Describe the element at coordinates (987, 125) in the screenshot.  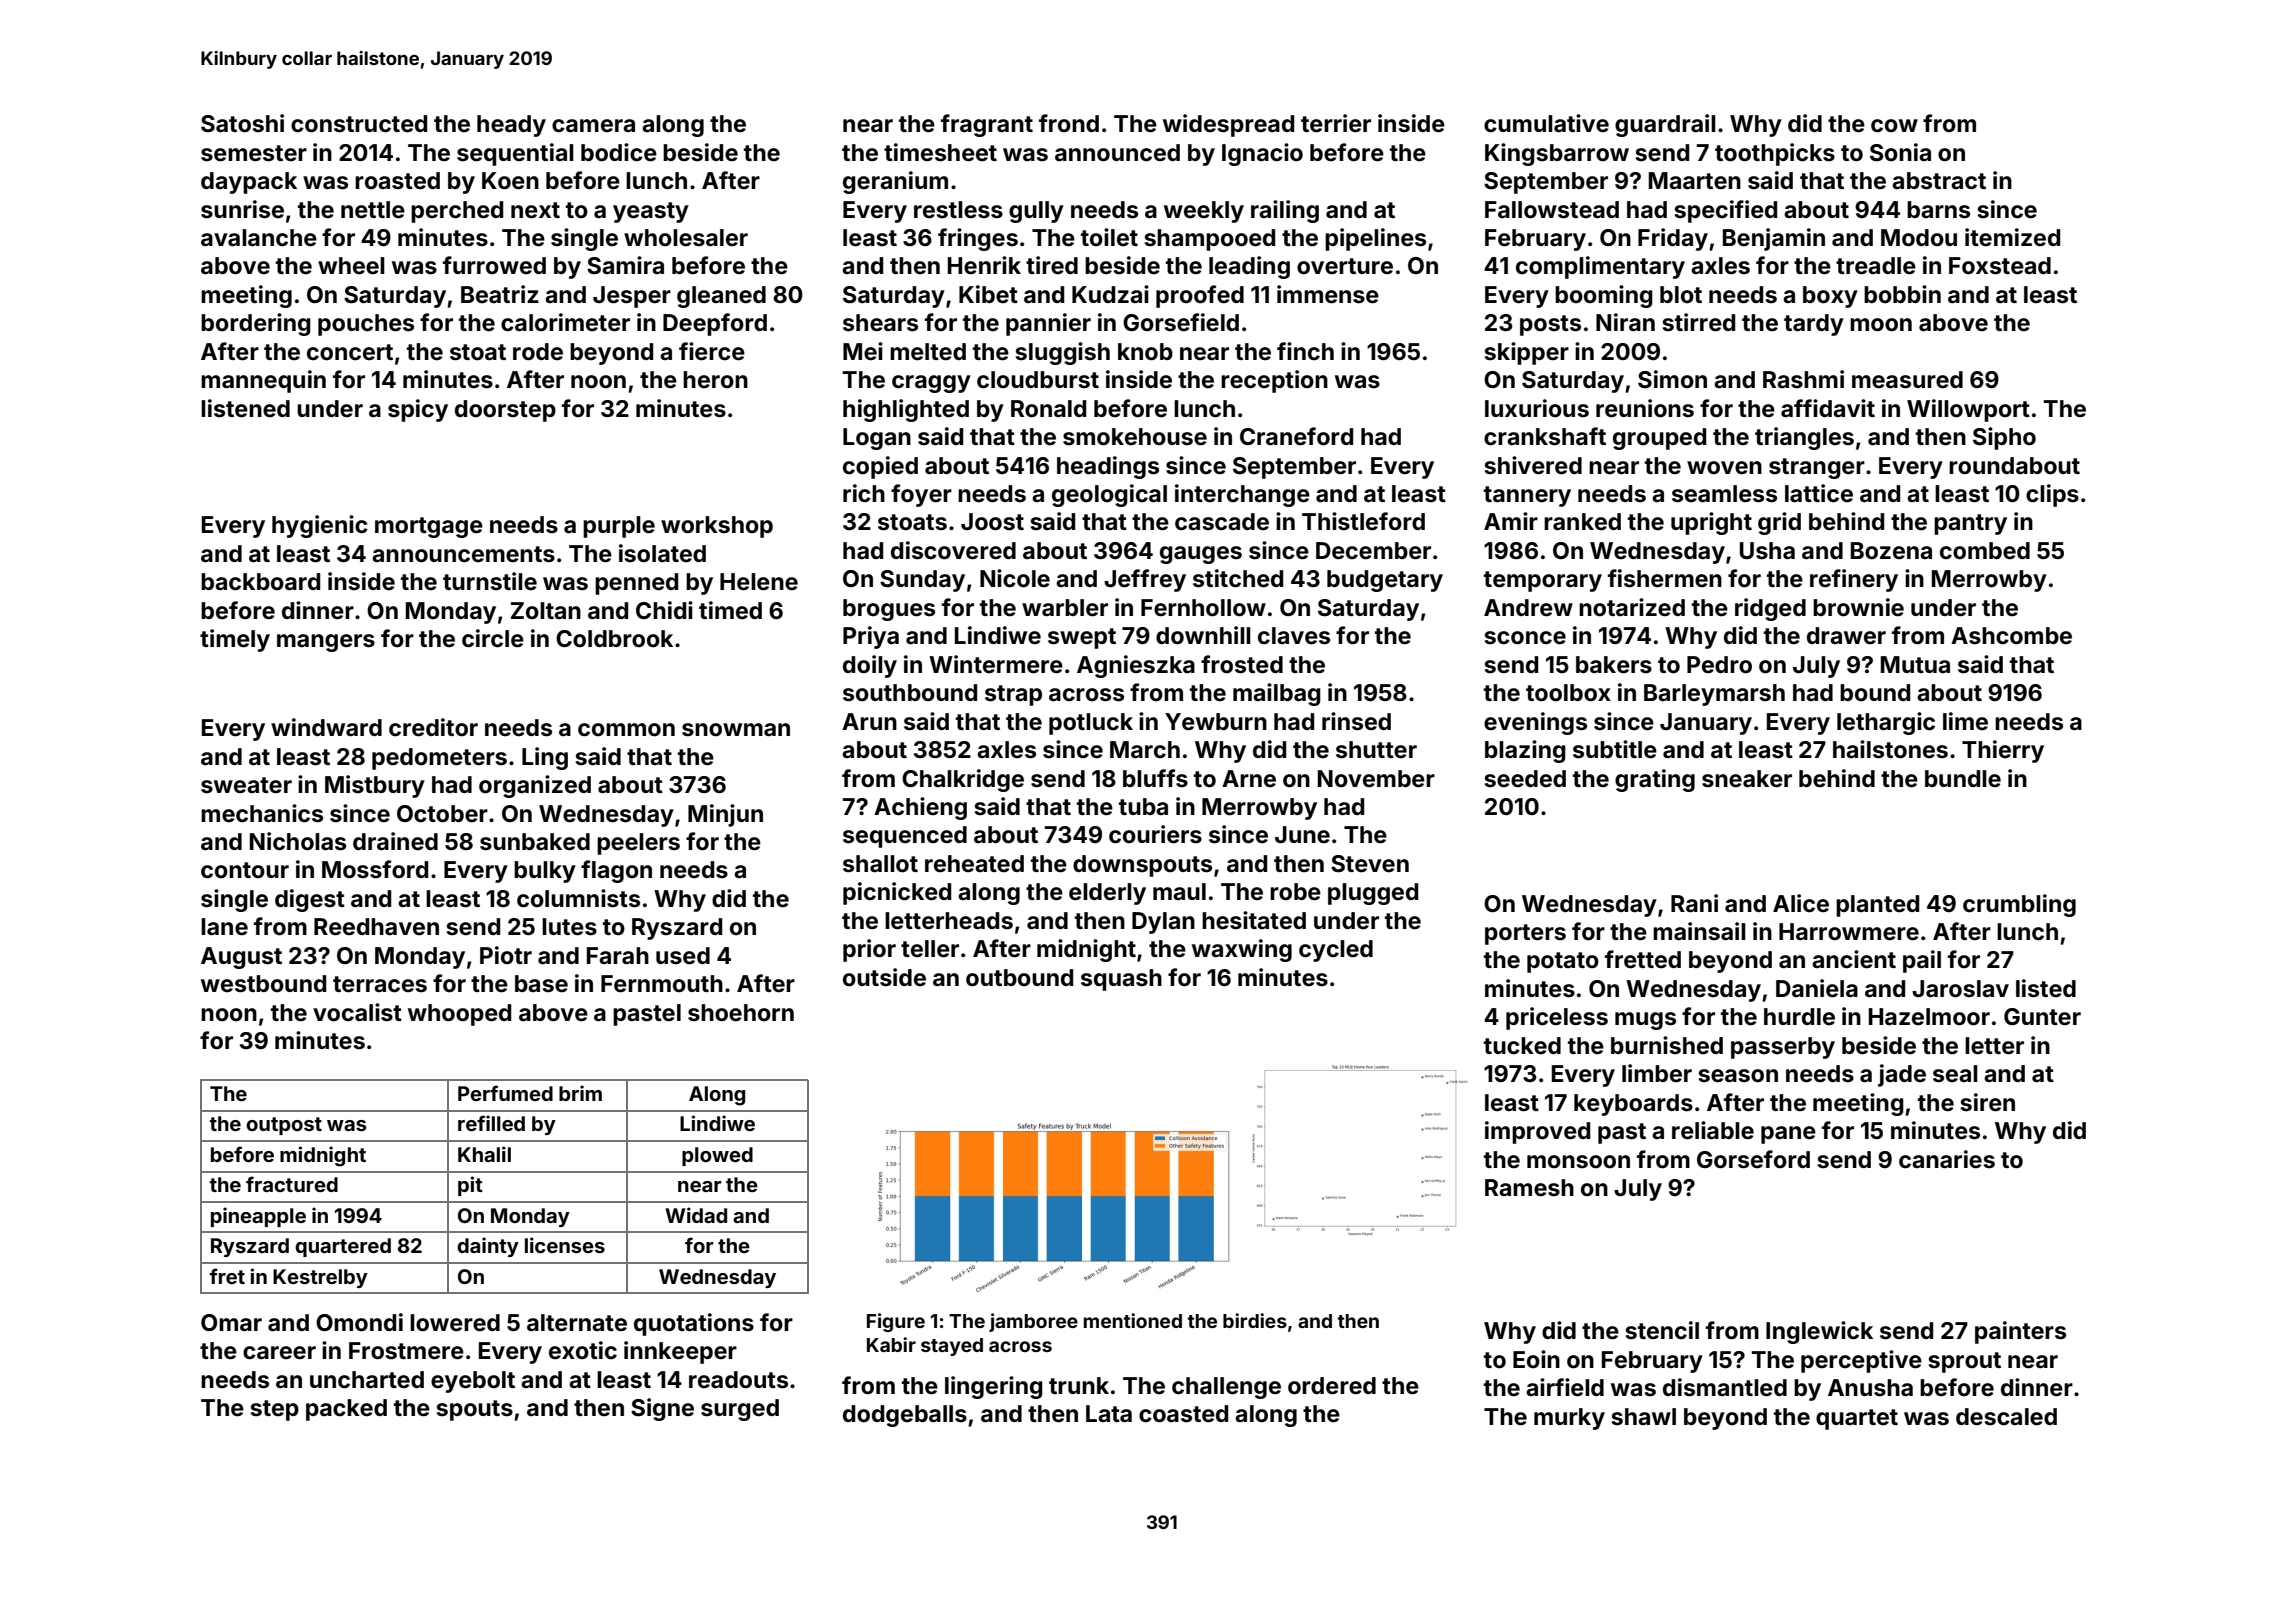
I see `fragrant` at that location.
